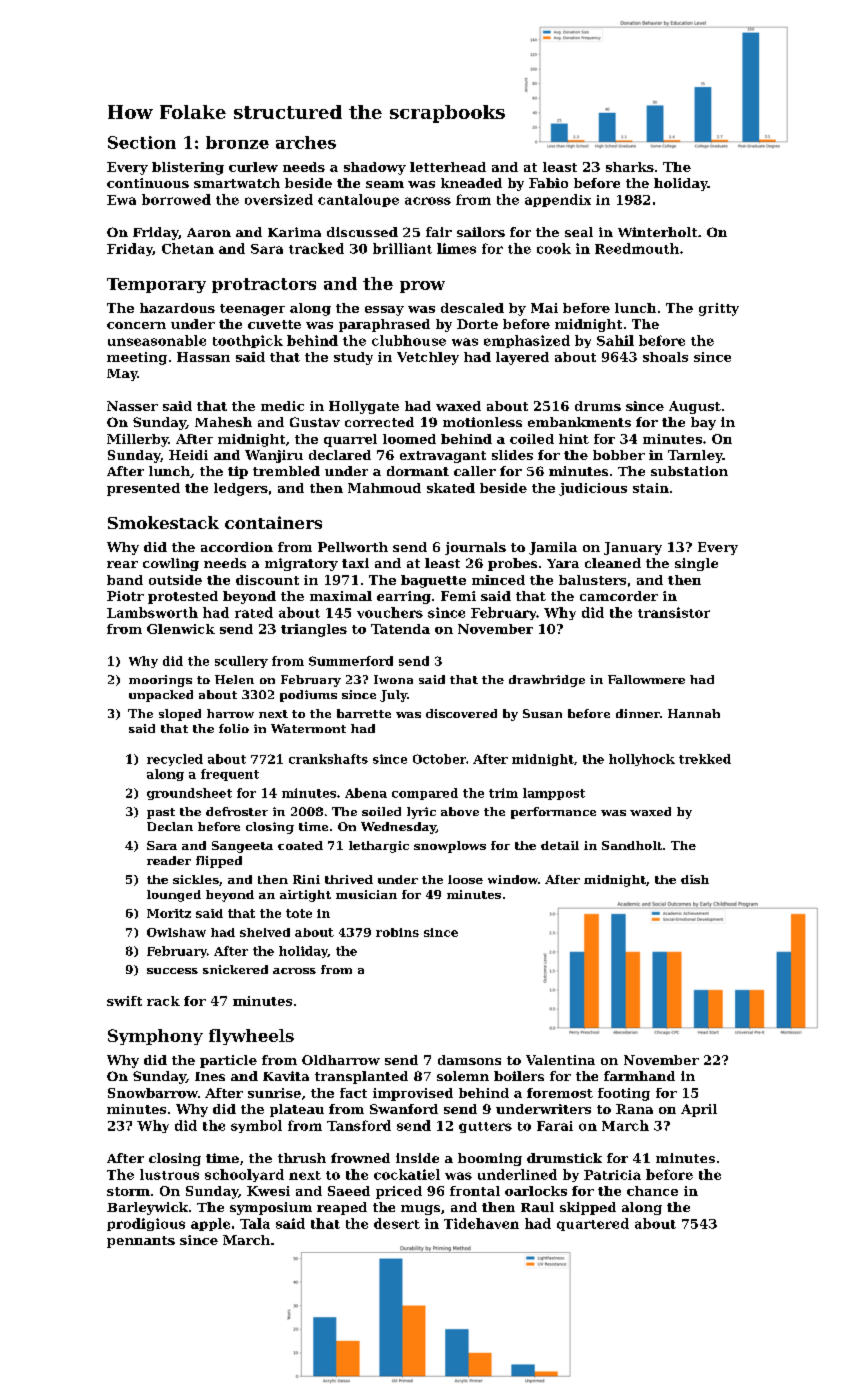 The image size is (849, 1400). I want to click on chance, so click(652, 1191).
